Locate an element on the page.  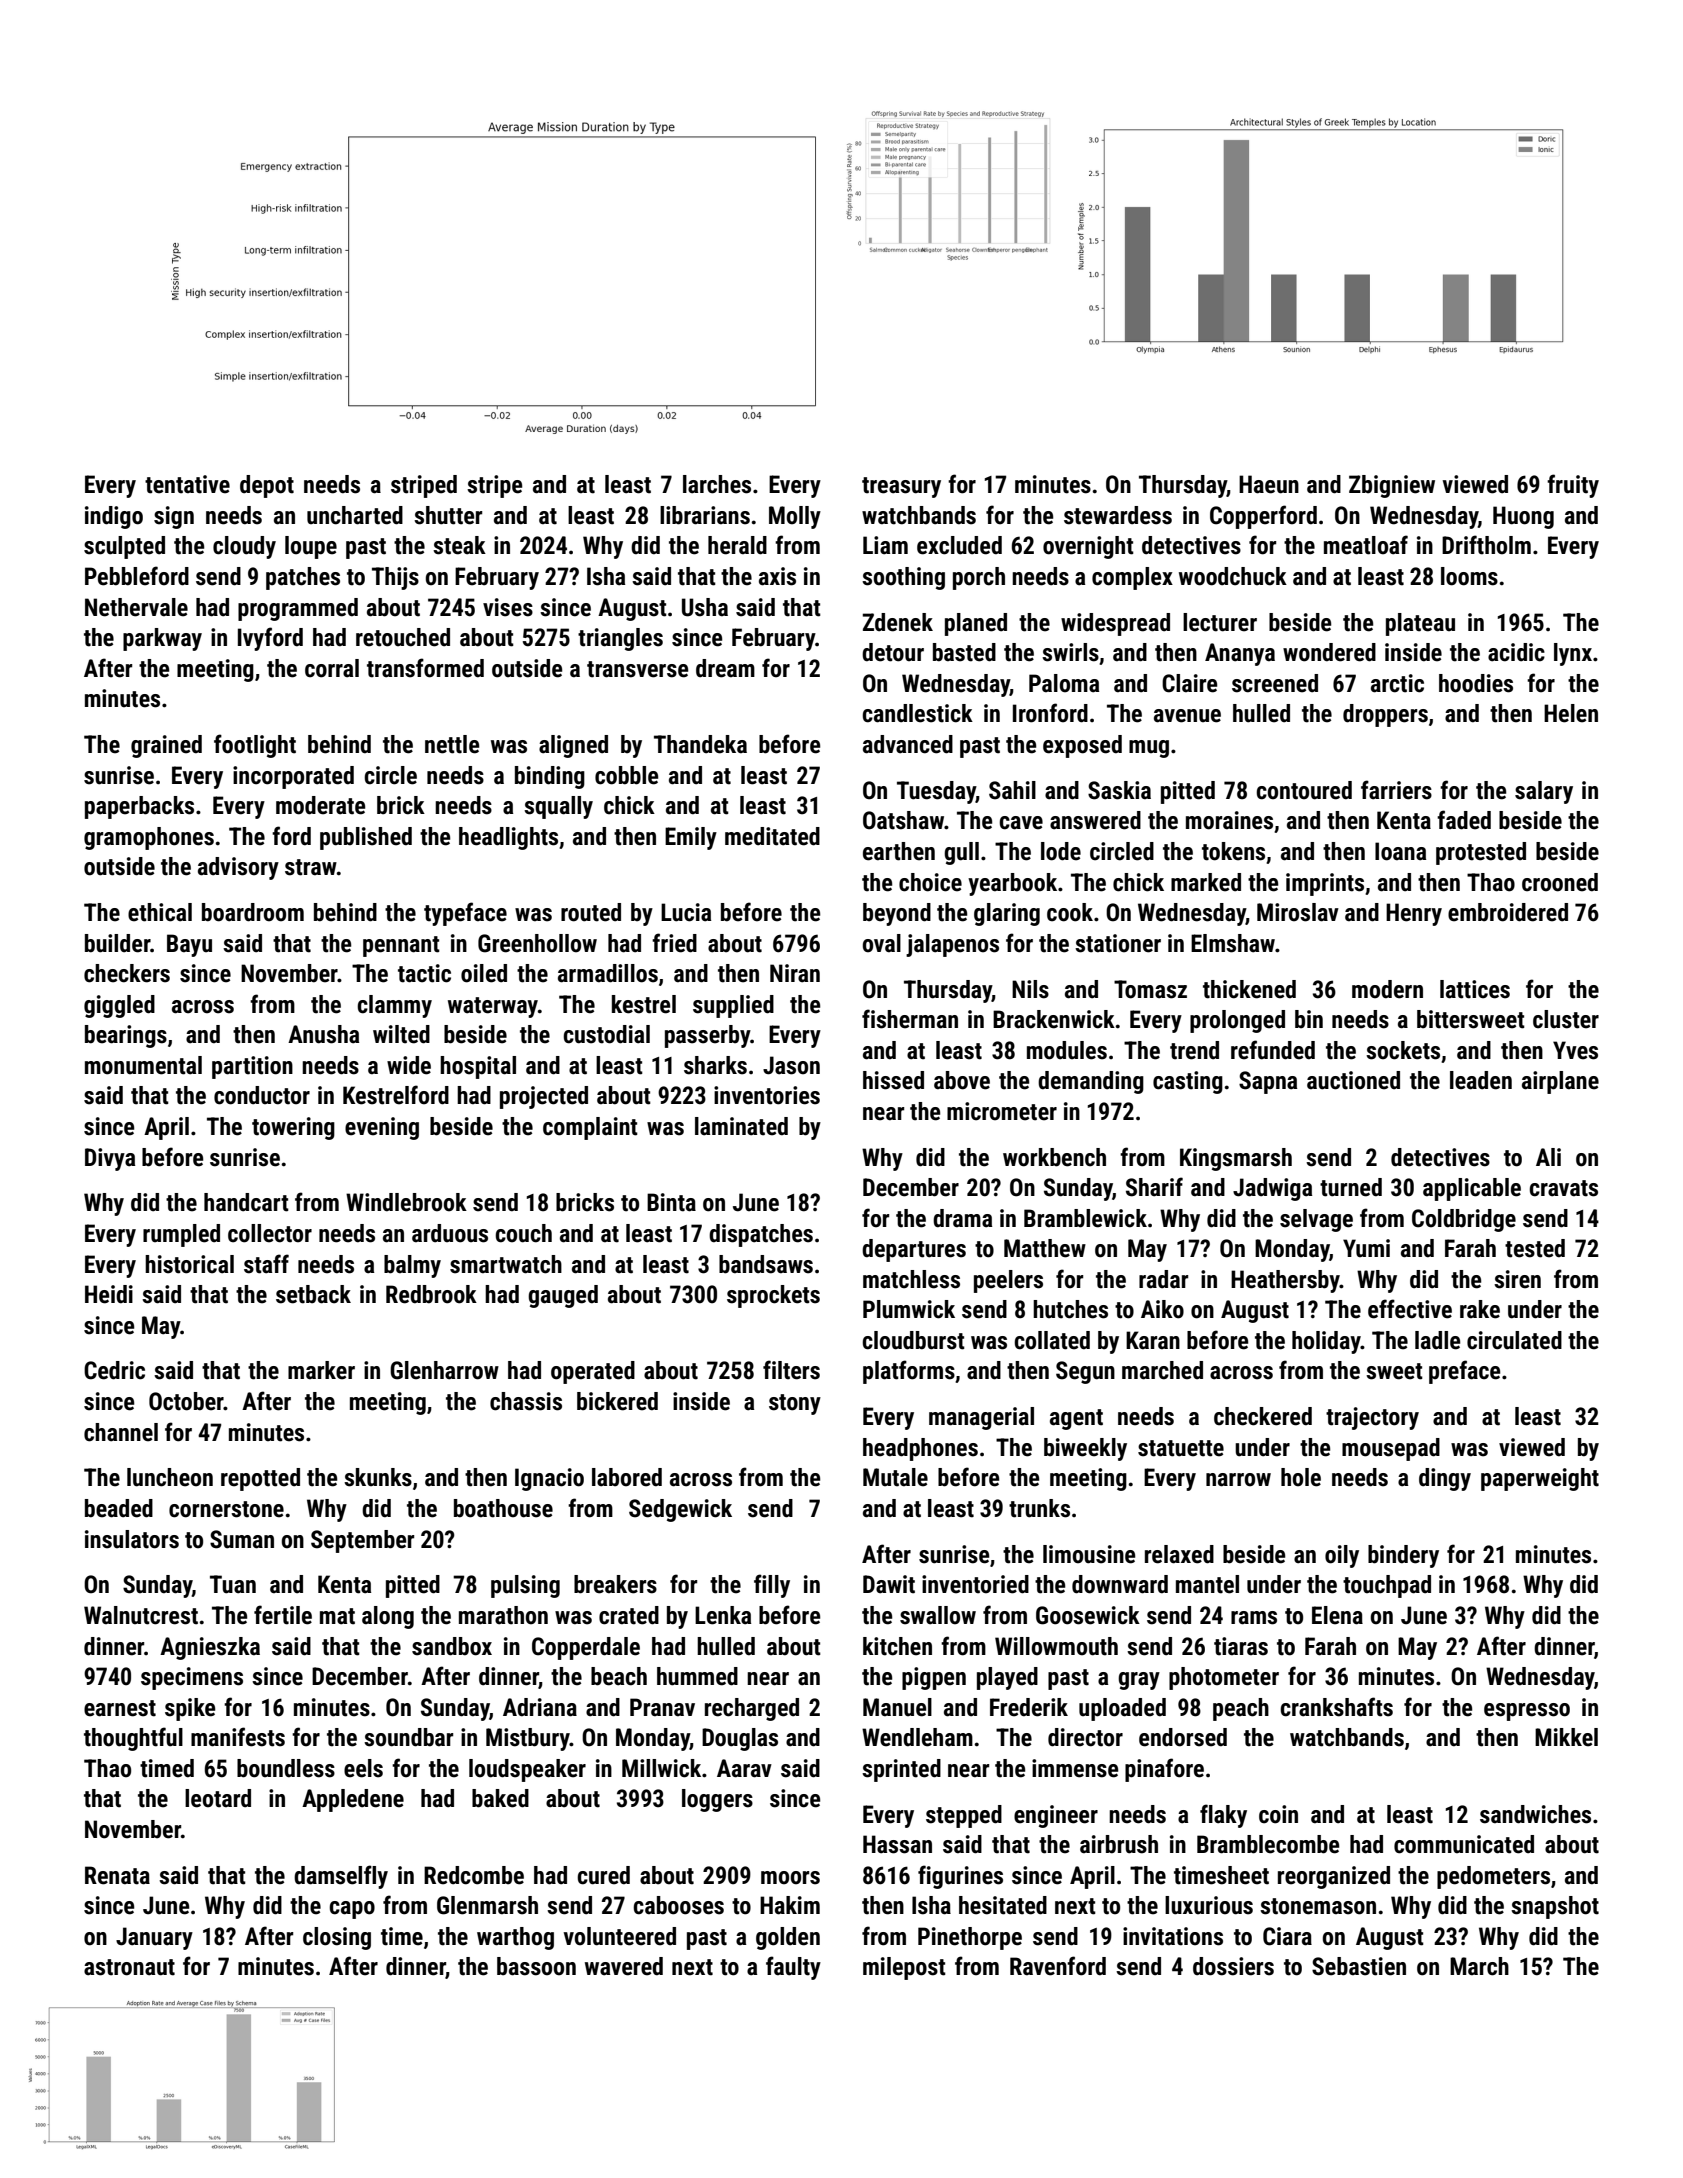
luxurious is located at coordinates (1209, 1905).
